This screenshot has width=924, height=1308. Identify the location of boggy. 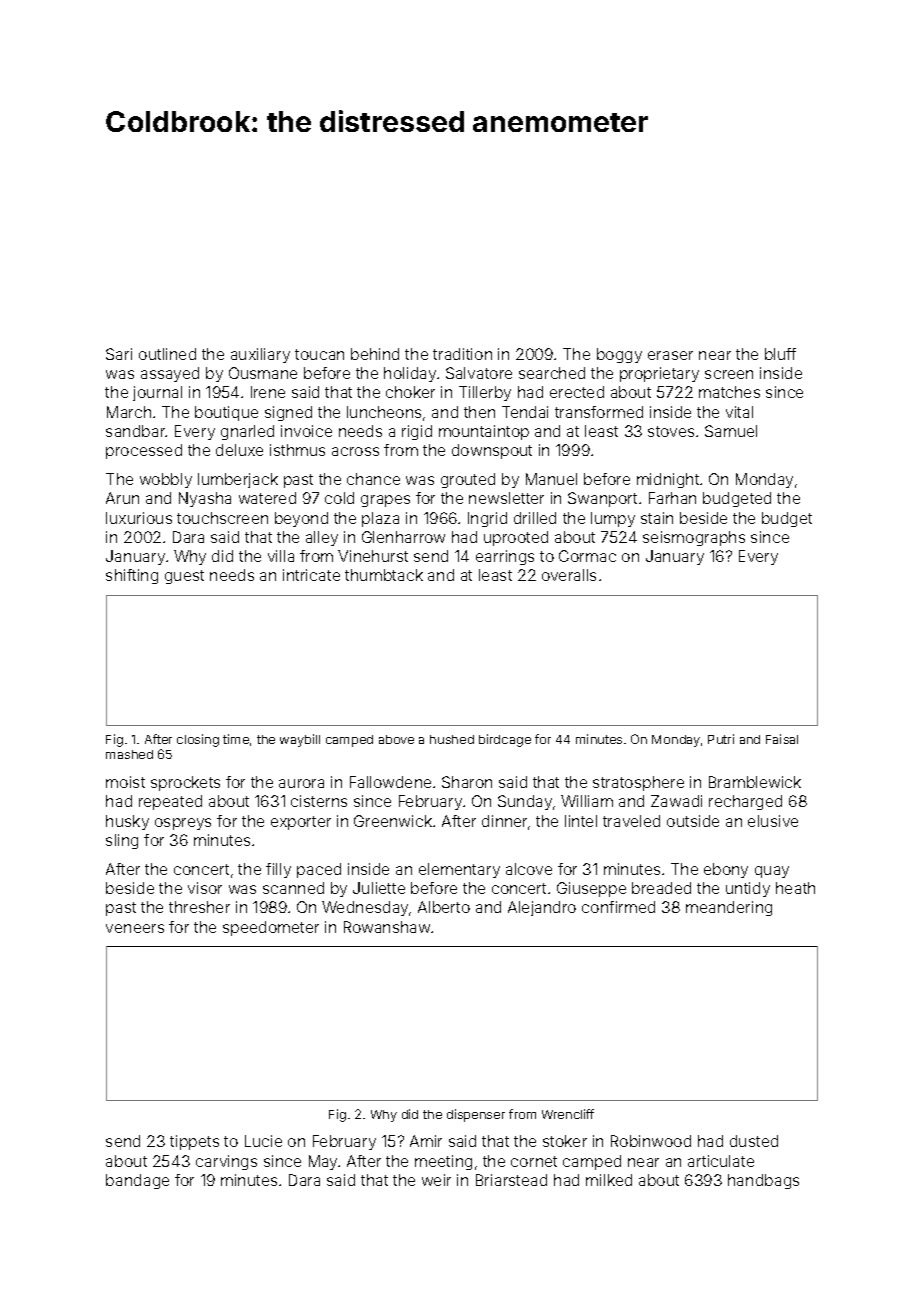
(619, 355).
